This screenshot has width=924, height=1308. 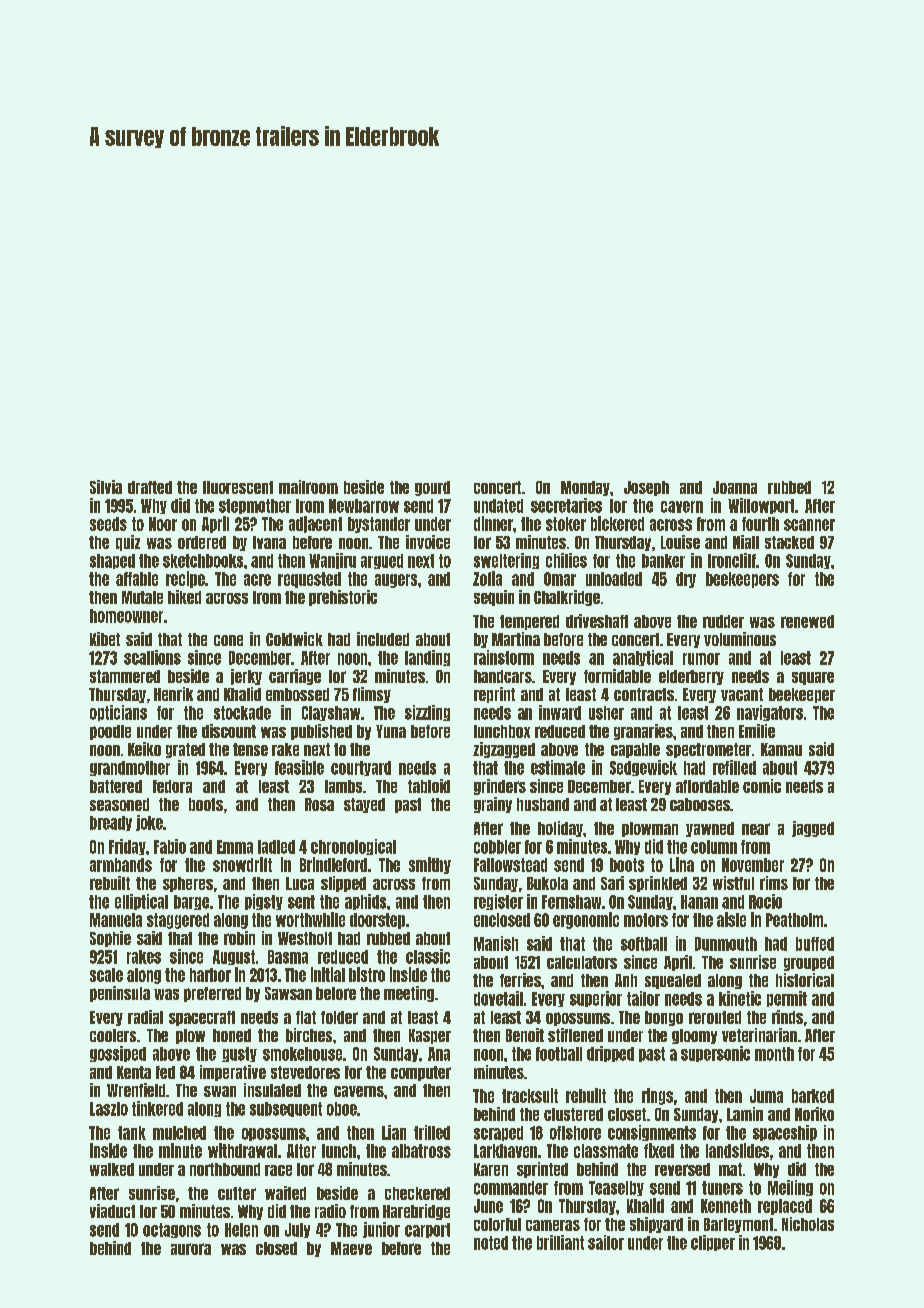 What do you see at coordinates (108, 524) in the screenshot?
I see `seeds` at bounding box center [108, 524].
